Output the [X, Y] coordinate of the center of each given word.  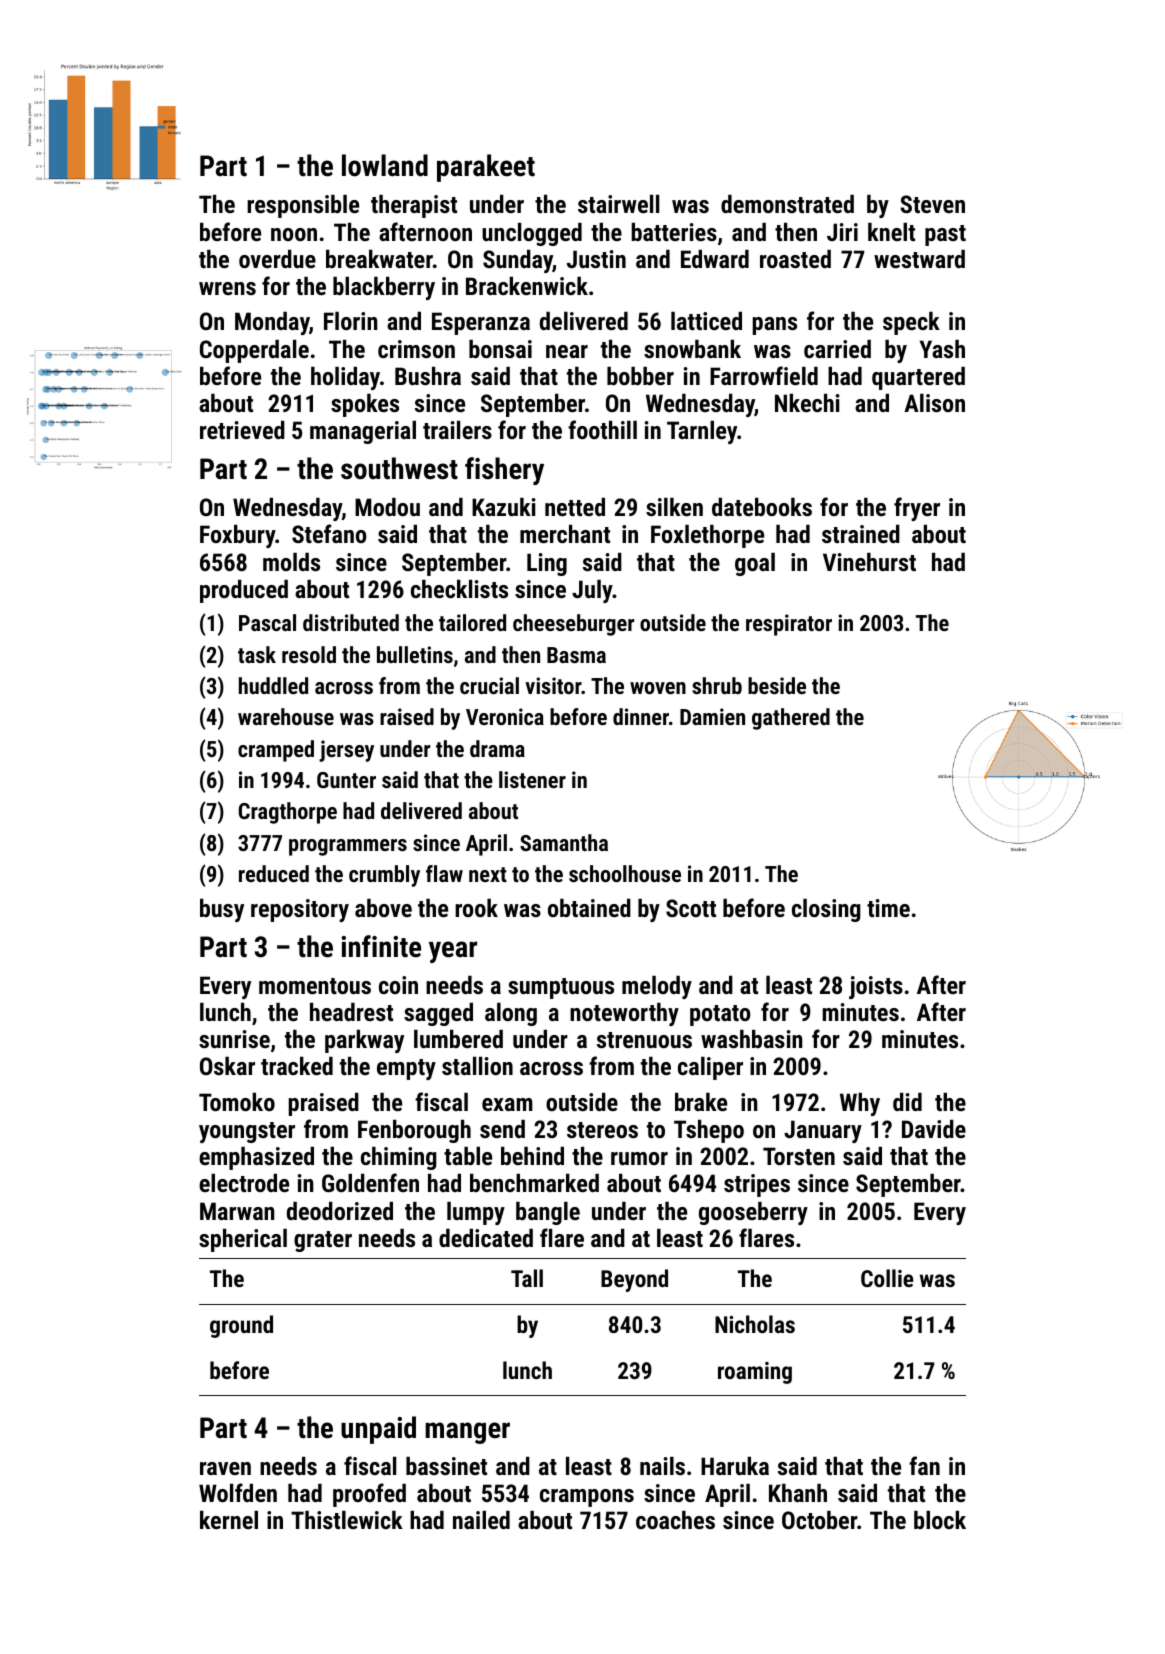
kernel [229, 1519]
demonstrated [787, 204]
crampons [587, 1498]
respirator [789, 625]
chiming [399, 1158]
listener [532, 779]
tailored [472, 622]
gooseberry [753, 1213]
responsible [303, 206]
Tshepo [709, 1131]
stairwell [618, 204]
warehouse [286, 716]
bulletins [415, 654]
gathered [791, 719]
